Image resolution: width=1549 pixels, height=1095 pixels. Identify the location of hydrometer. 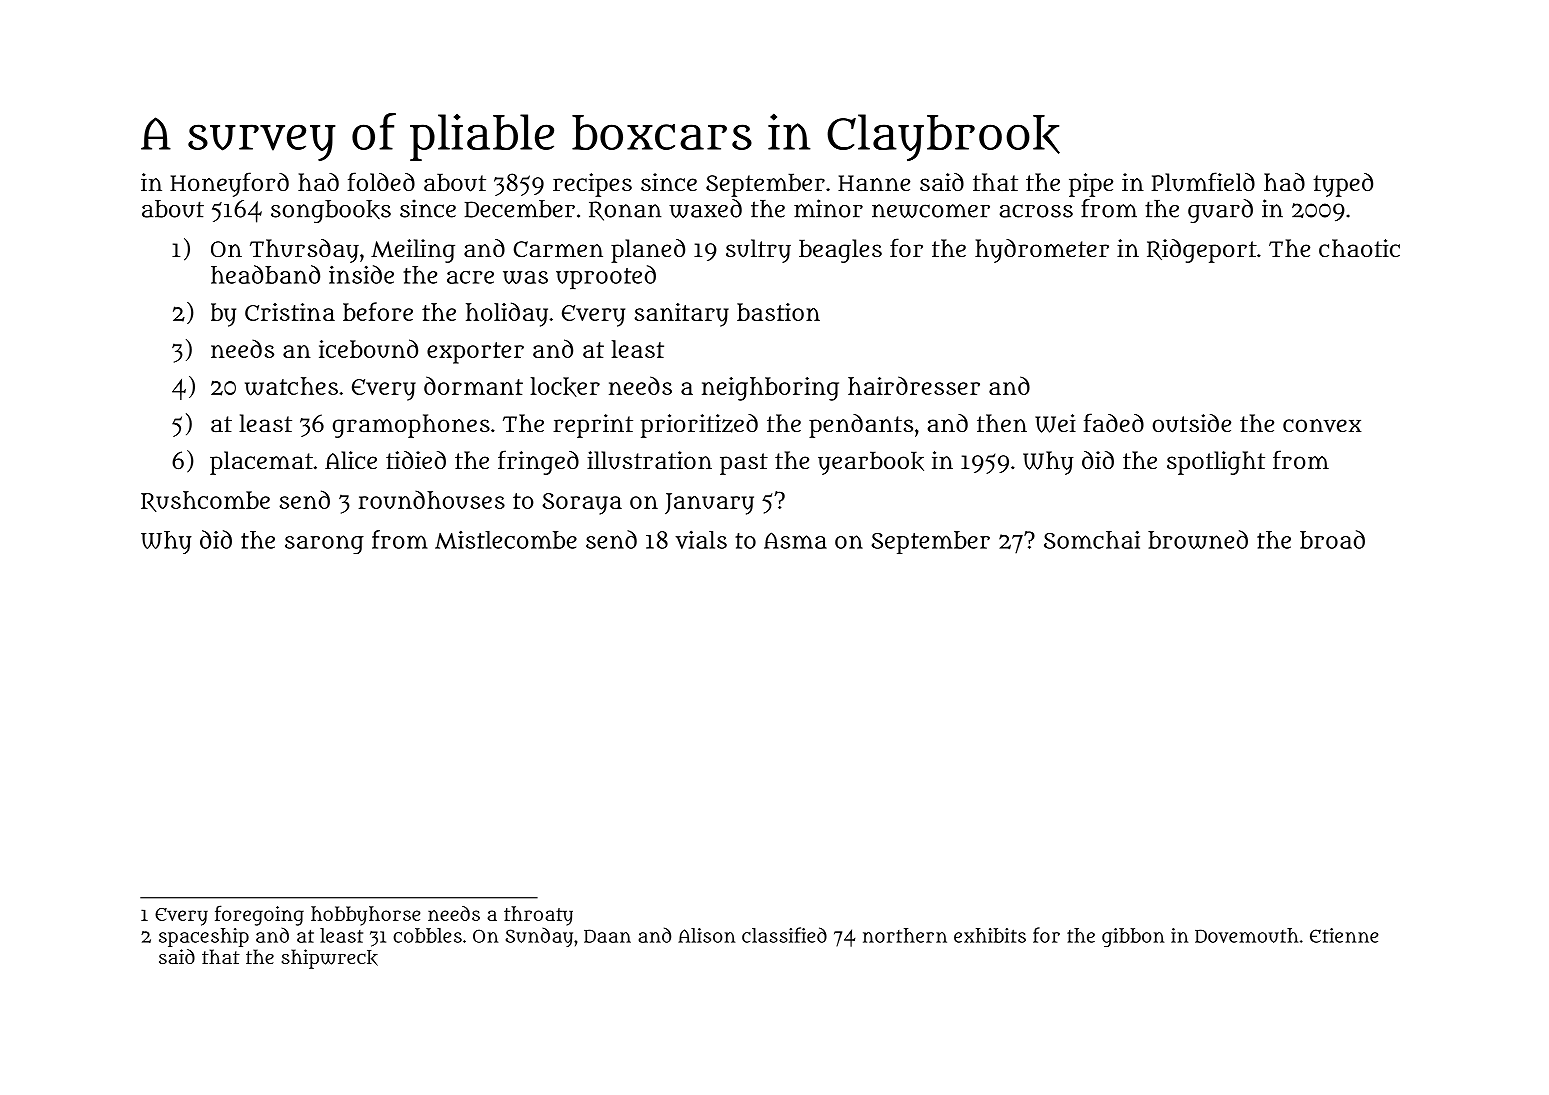
(1042, 251).
